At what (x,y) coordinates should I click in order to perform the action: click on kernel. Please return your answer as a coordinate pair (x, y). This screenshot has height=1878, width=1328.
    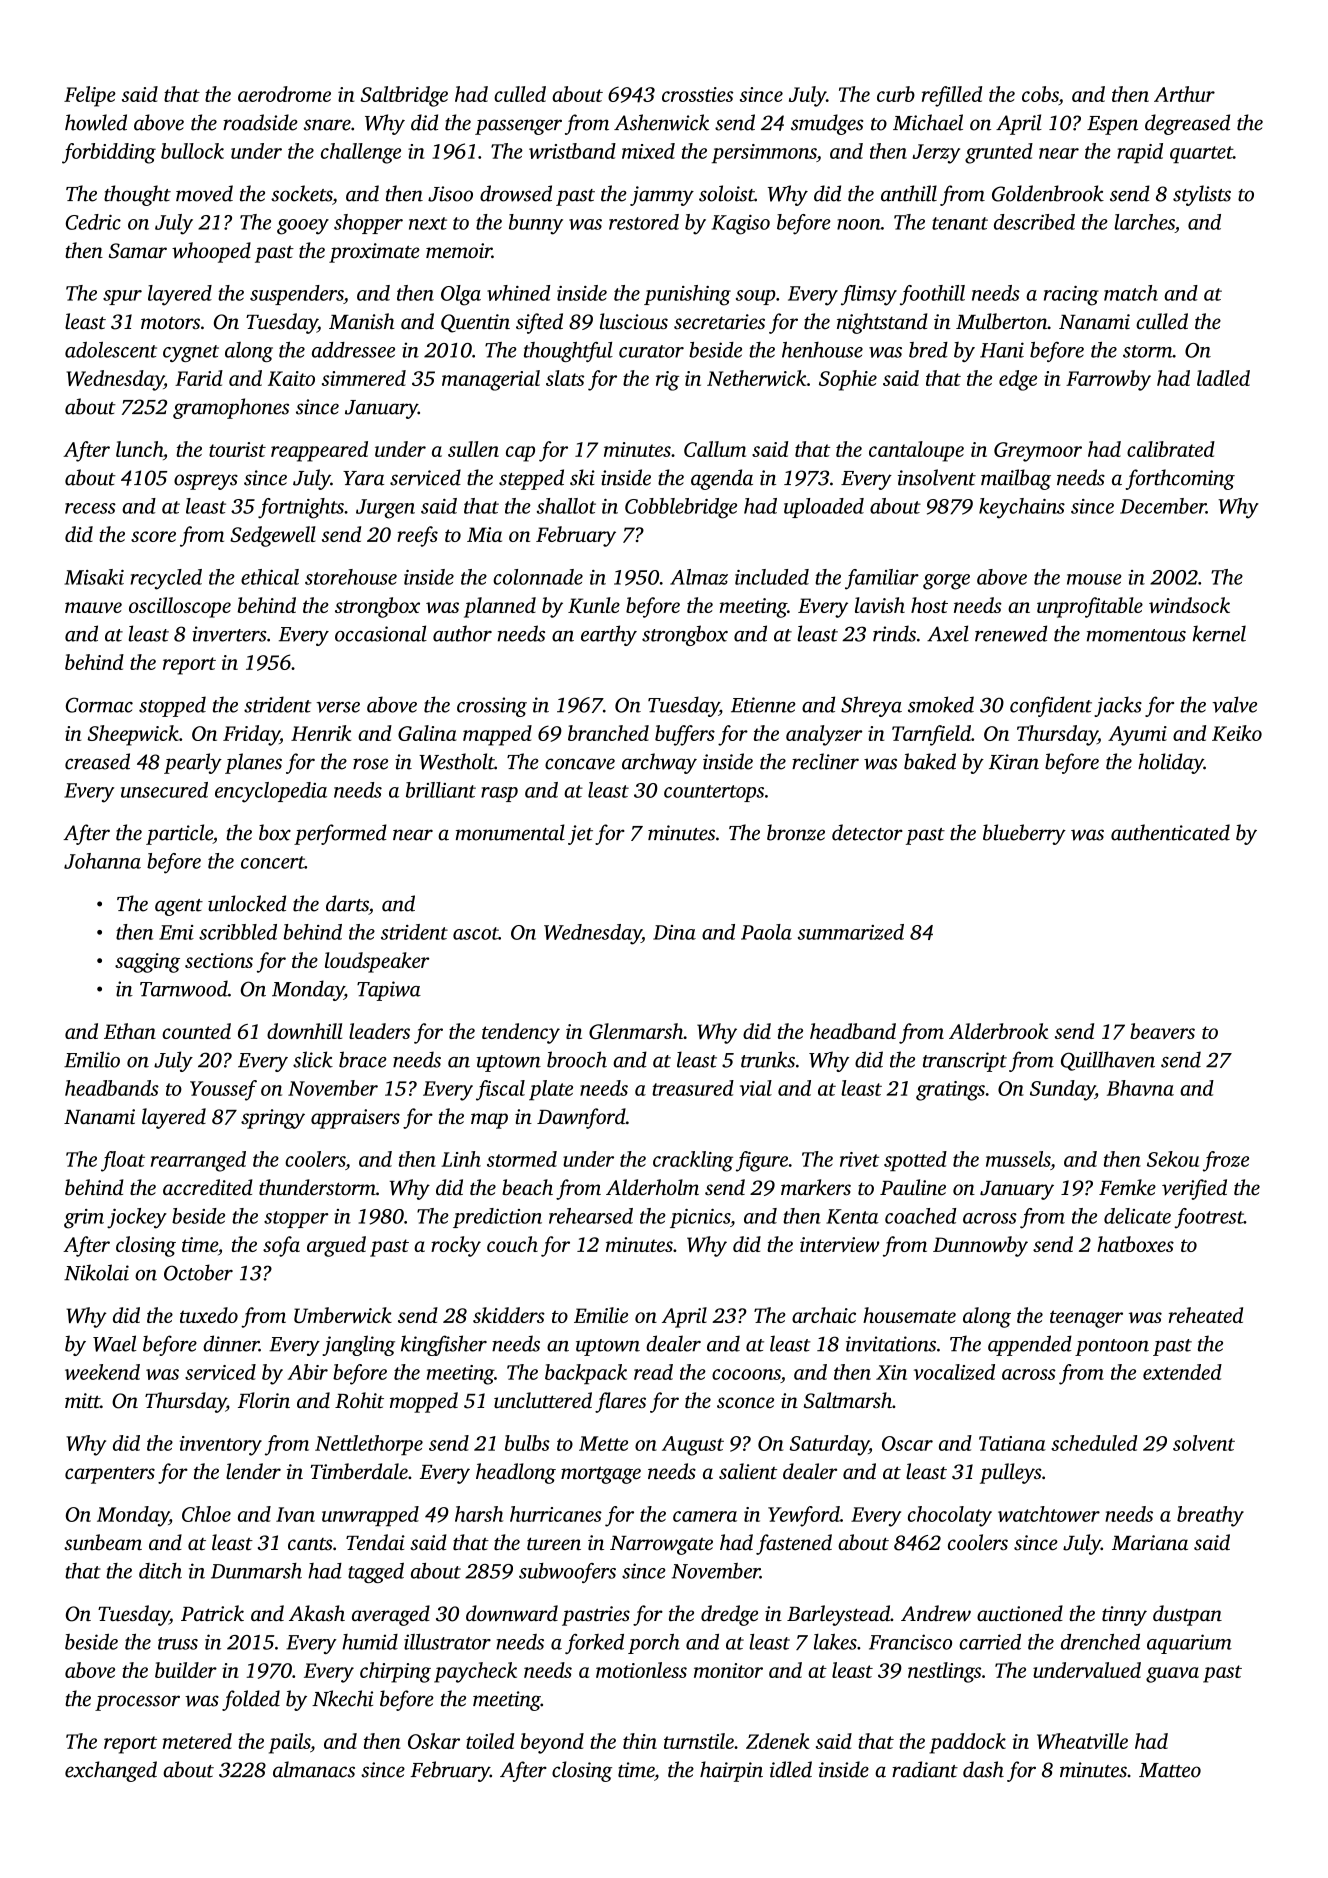
    Looking at the image, I should click on (1219, 633).
